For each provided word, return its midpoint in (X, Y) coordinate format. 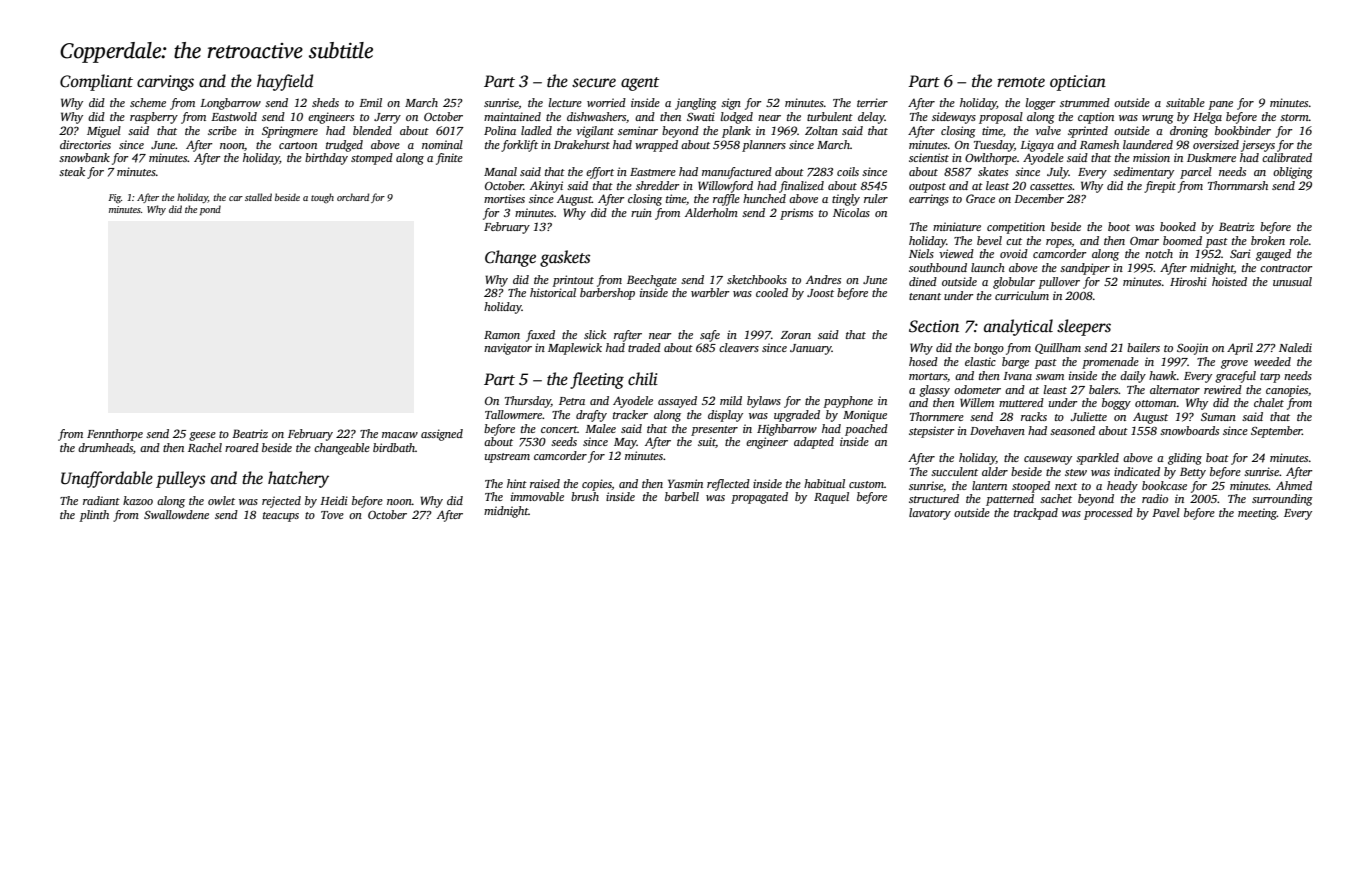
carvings (165, 83)
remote (1021, 82)
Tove (332, 515)
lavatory (930, 514)
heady (1122, 487)
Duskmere (1211, 157)
